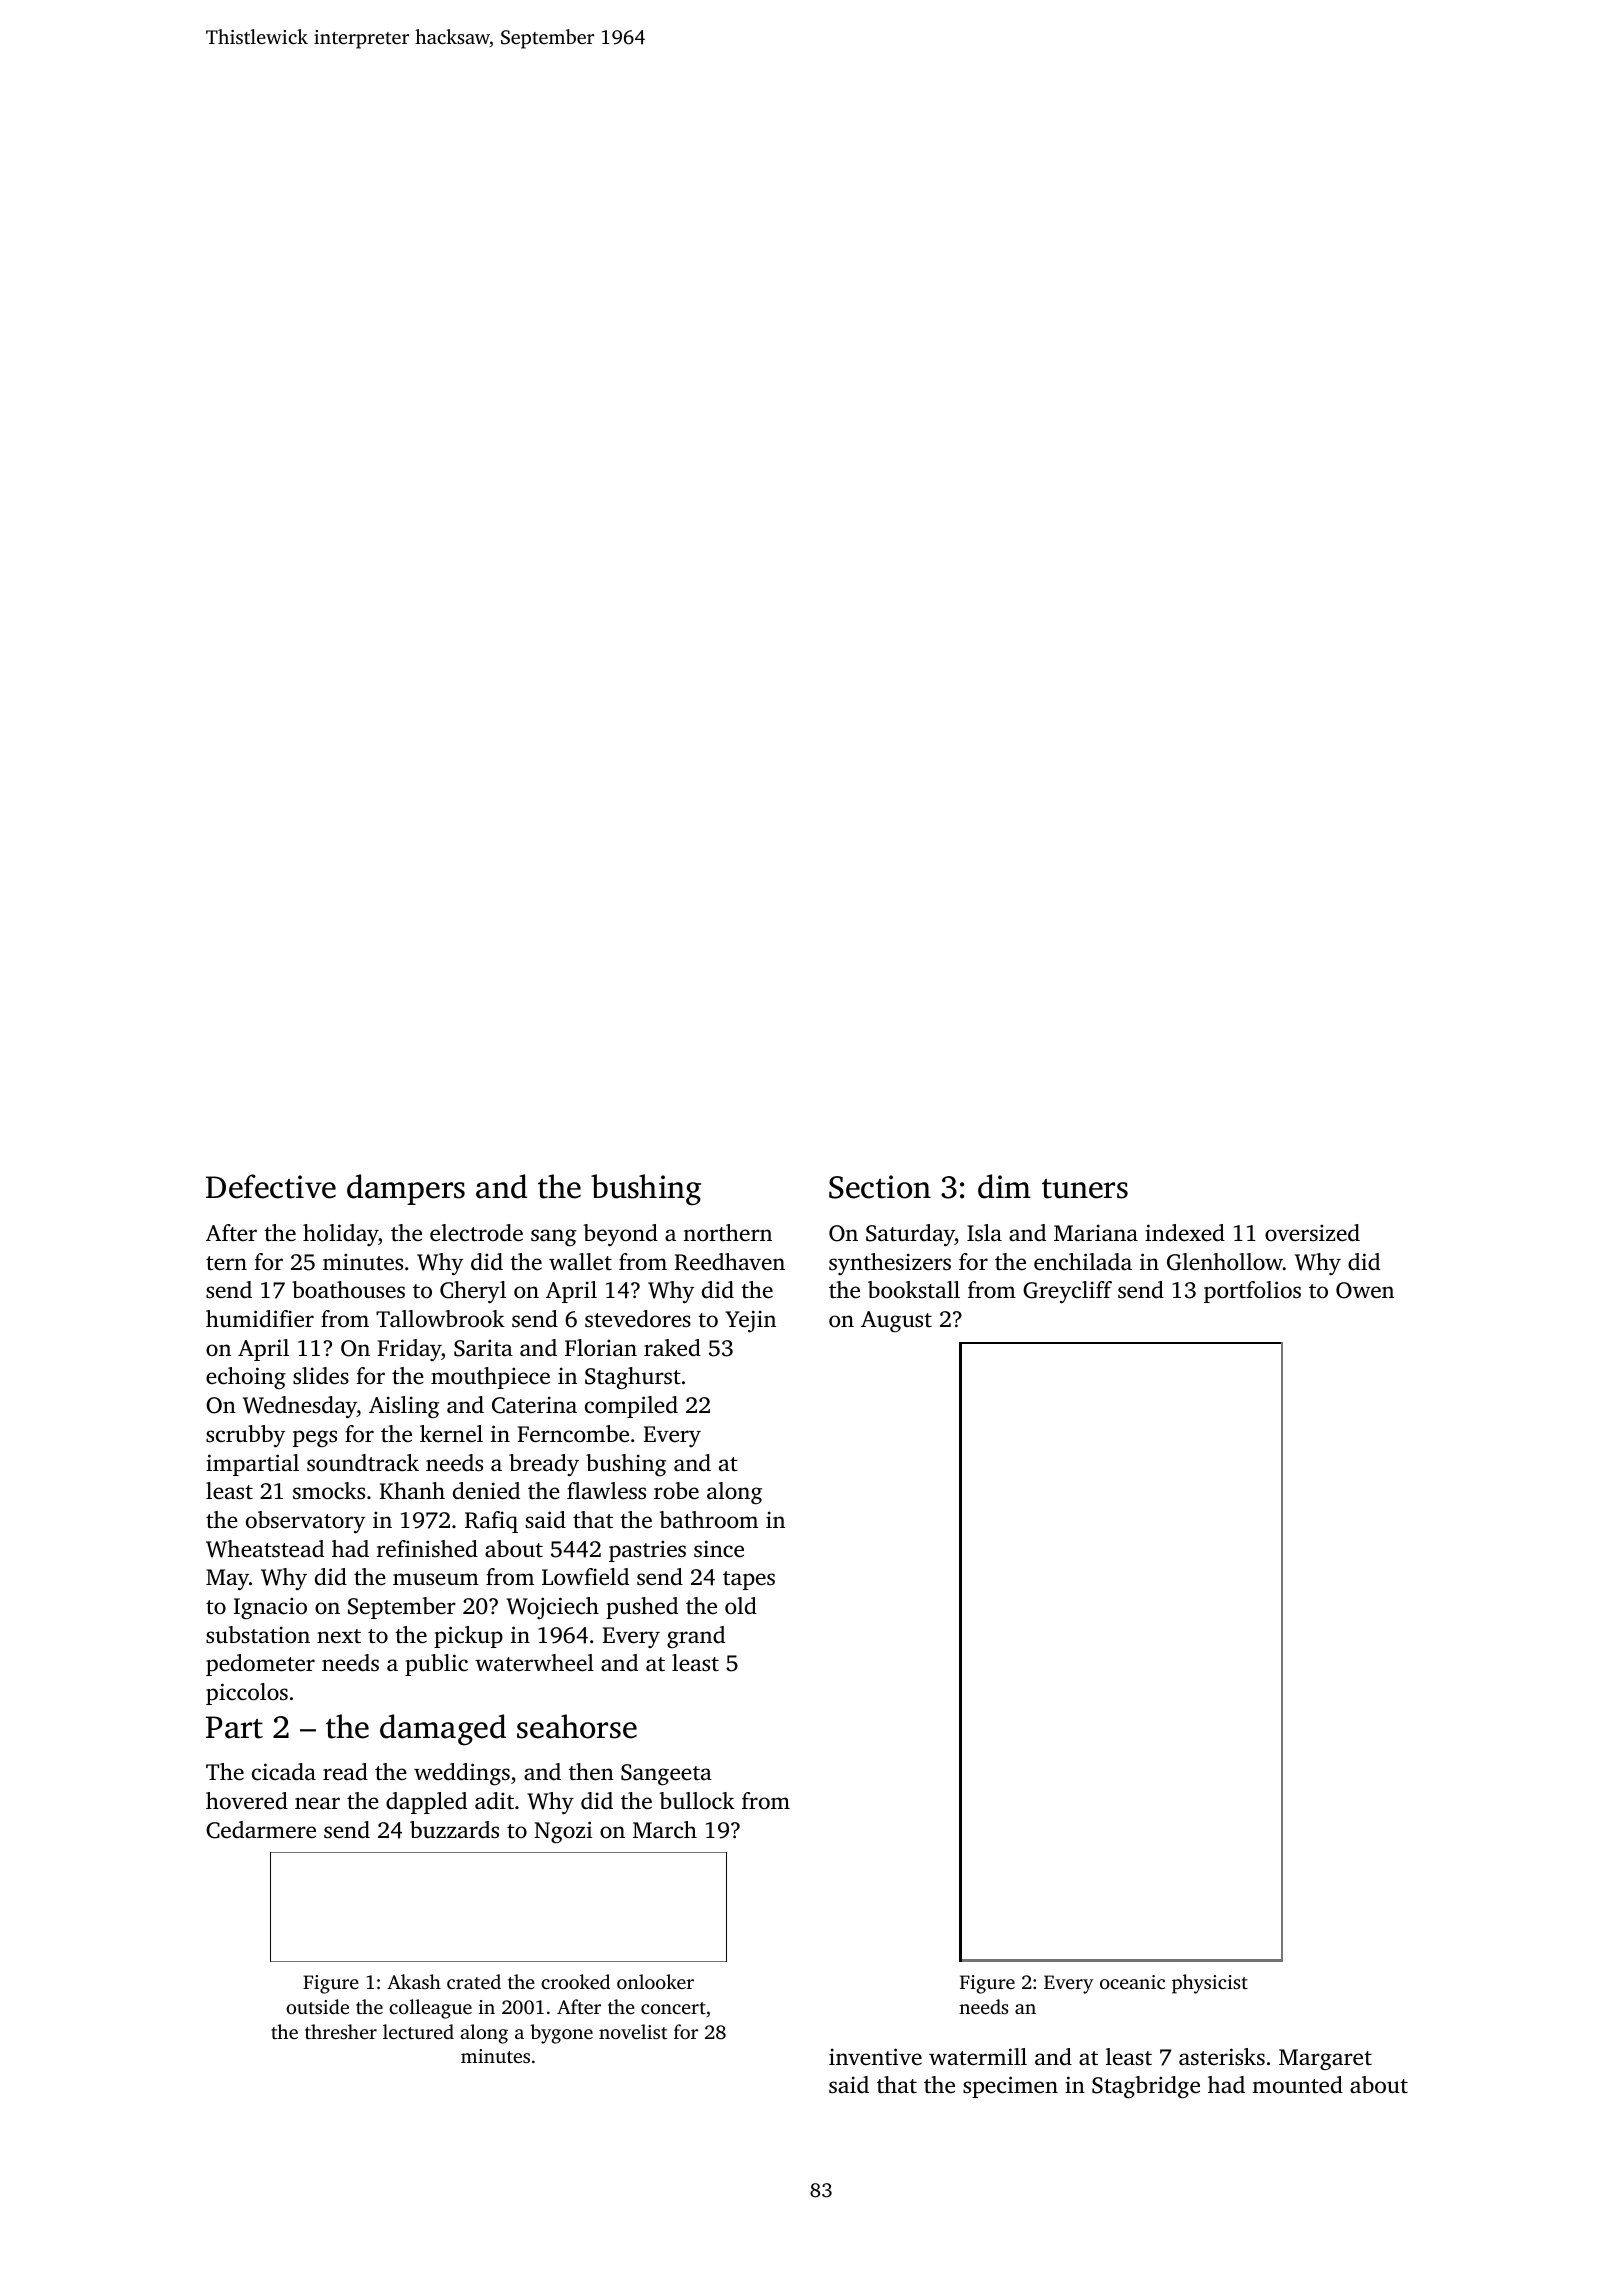 The image size is (1620, 2292). What do you see at coordinates (341, 2031) in the document?
I see `thresher` at bounding box center [341, 2031].
